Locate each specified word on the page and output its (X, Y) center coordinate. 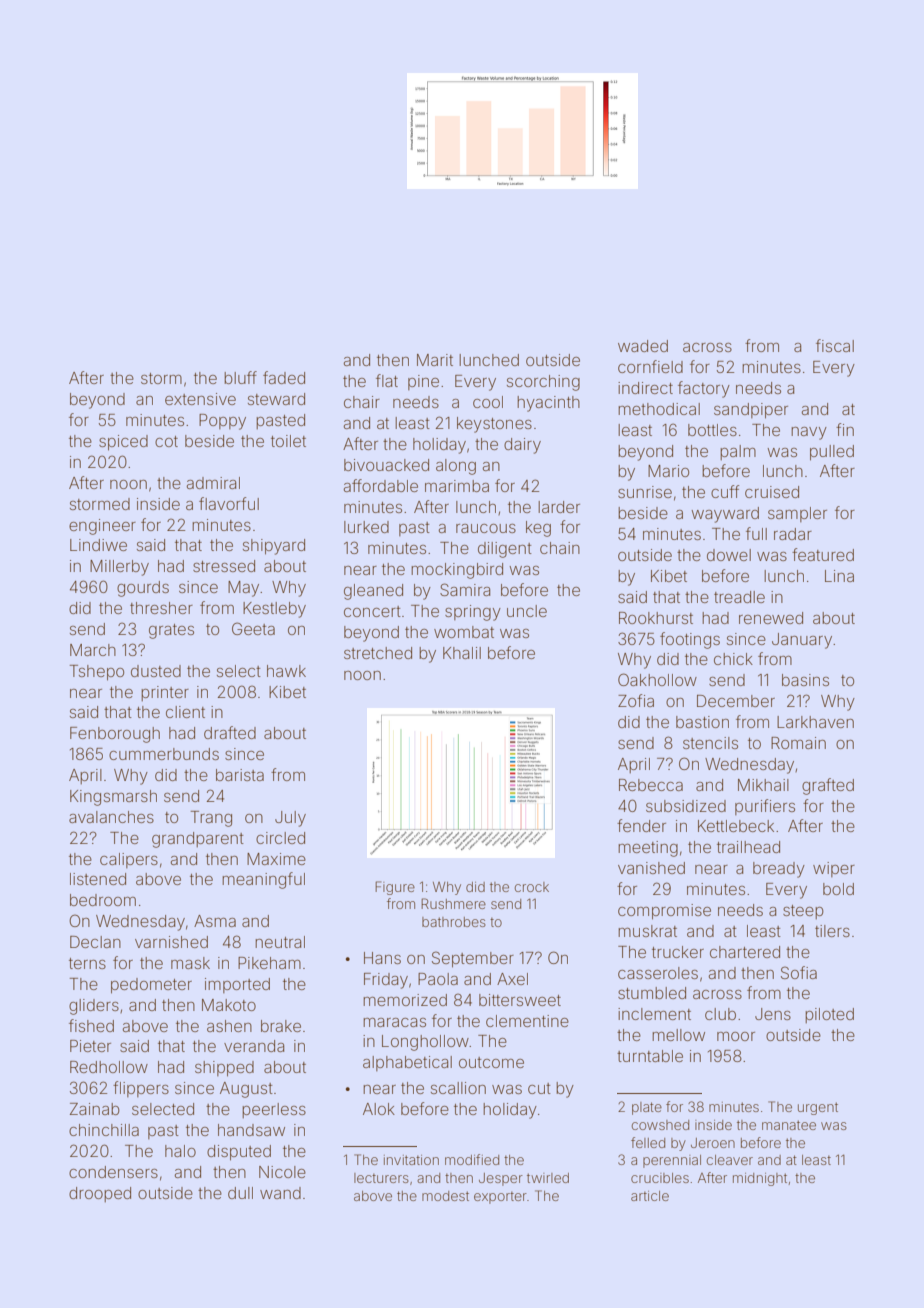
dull (240, 1193)
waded (643, 346)
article (650, 1196)
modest (445, 1196)
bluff (240, 377)
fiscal (835, 345)
